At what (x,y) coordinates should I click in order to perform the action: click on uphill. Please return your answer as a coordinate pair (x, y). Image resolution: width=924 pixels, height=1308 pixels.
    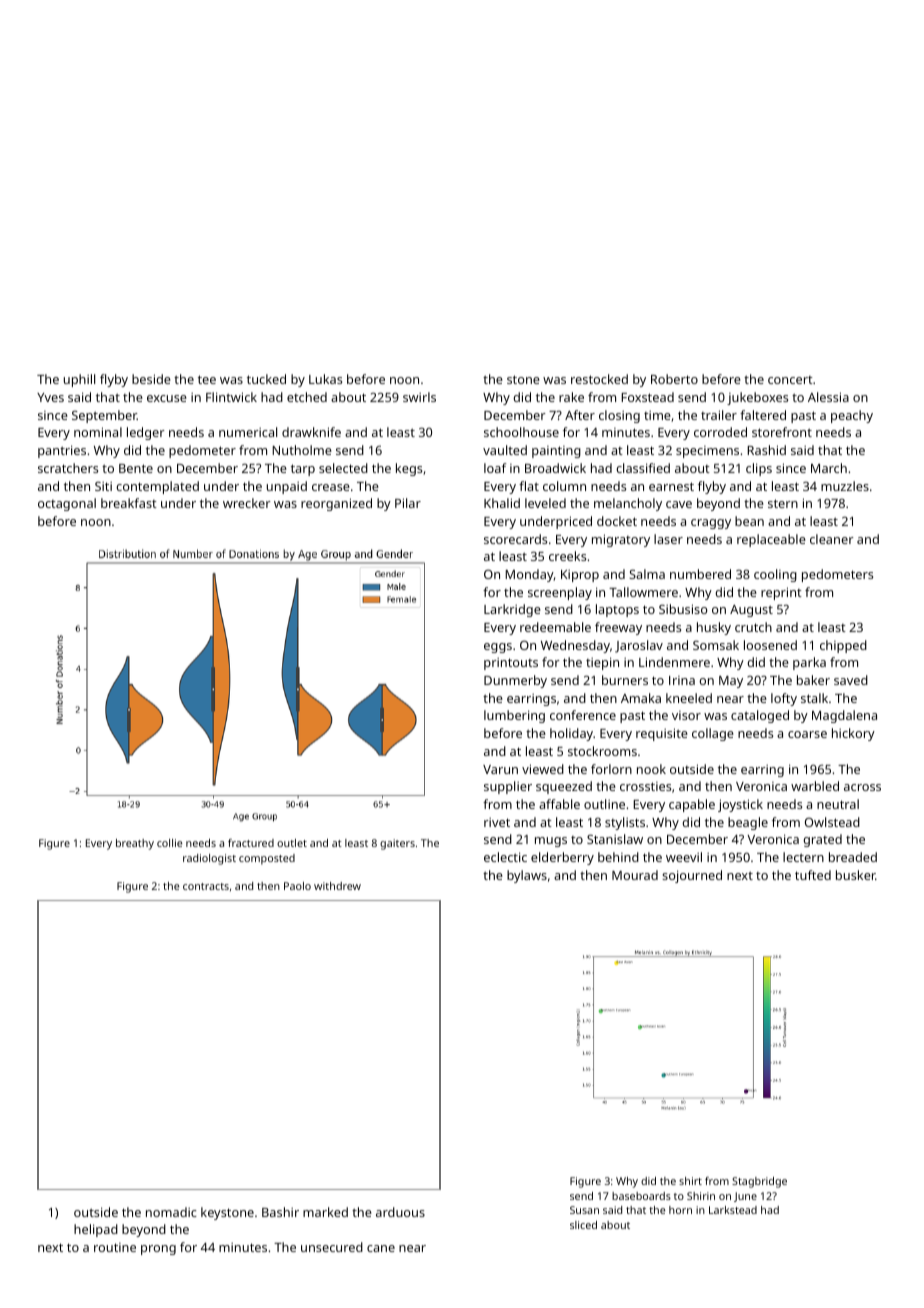
    Looking at the image, I should click on (79, 380).
